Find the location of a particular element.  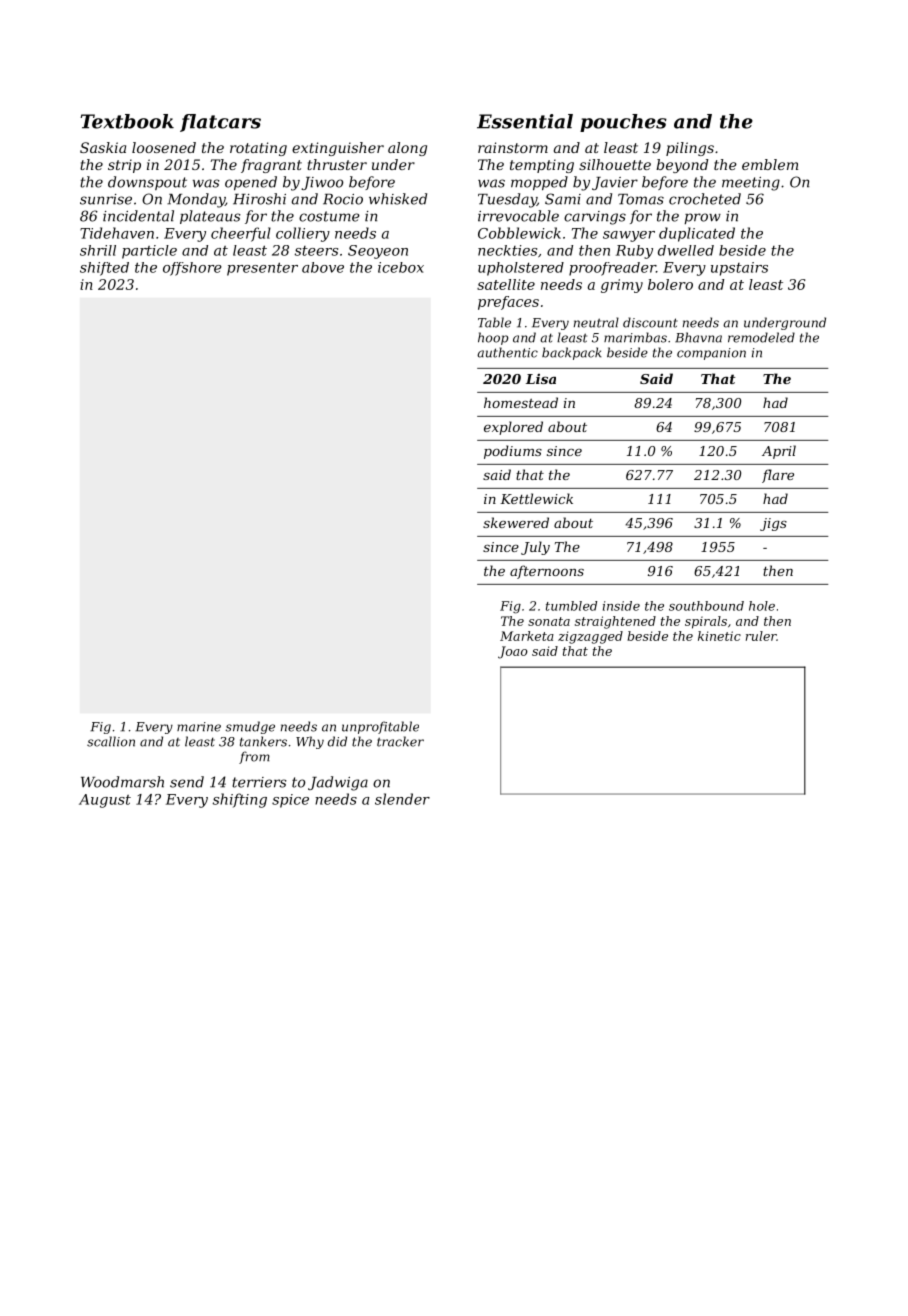

crocheted is located at coordinates (705, 199).
